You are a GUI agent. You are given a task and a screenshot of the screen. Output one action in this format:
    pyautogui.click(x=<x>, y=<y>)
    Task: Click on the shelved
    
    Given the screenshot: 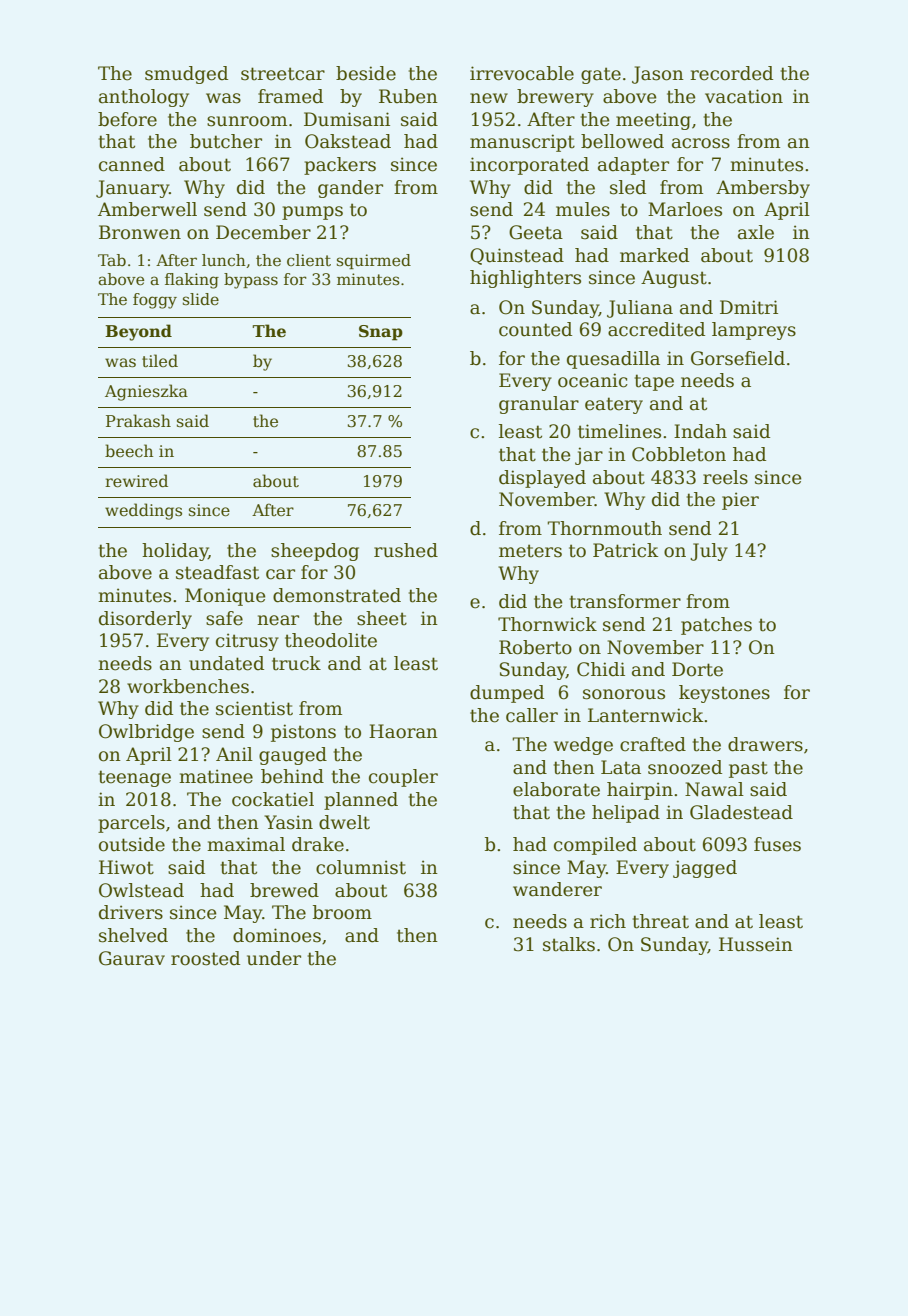 What is the action you would take?
    pyautogui.click(x=133, y=935)
